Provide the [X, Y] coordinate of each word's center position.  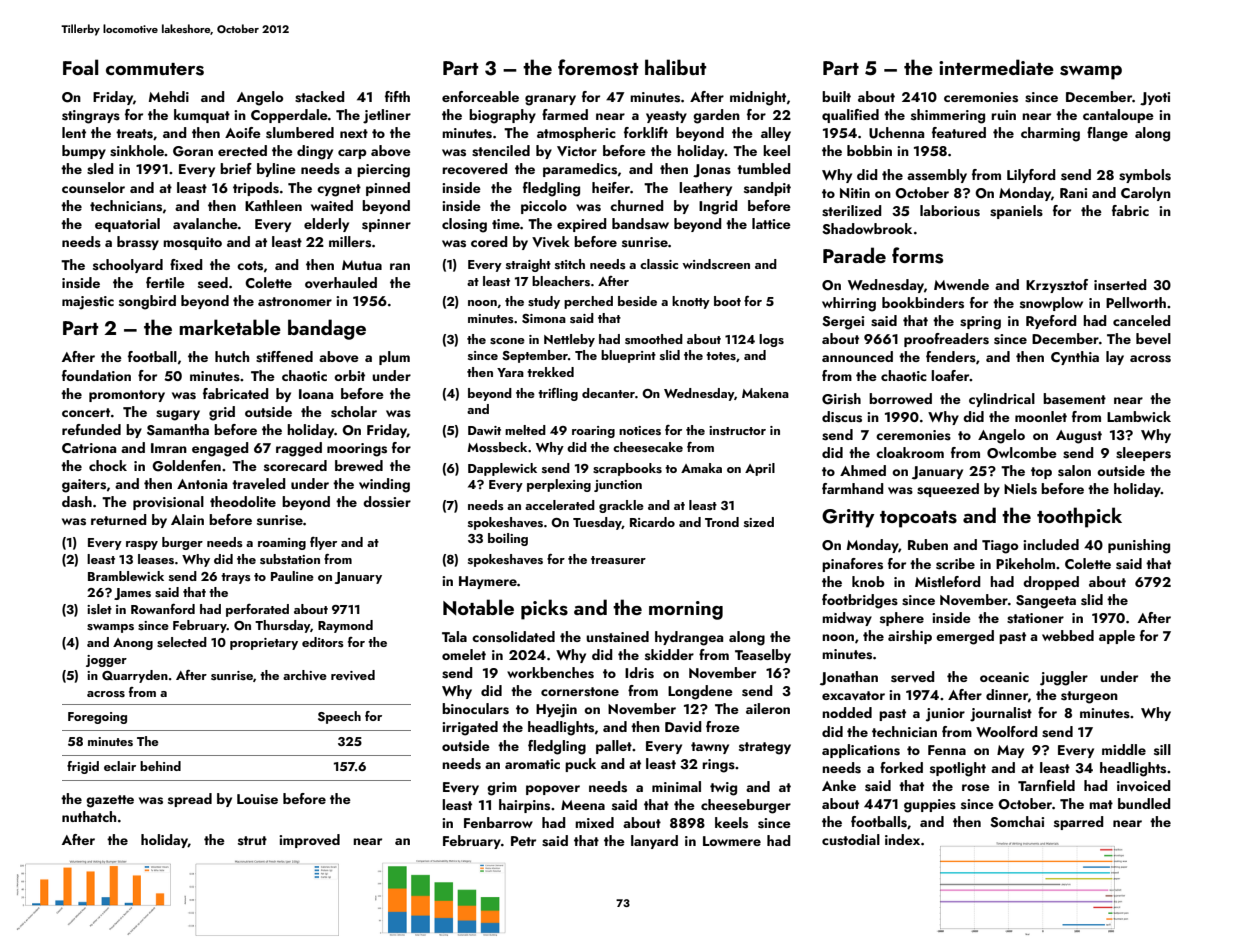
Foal [80, 67]
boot [727, 301]
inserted [1120, 285]
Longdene [700, 692]
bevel [1153, 339]
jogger [106, 661]
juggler [1064, 678]
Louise [257, 799]
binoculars [475, 709]
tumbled [764, 168]
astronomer [295, 302]
